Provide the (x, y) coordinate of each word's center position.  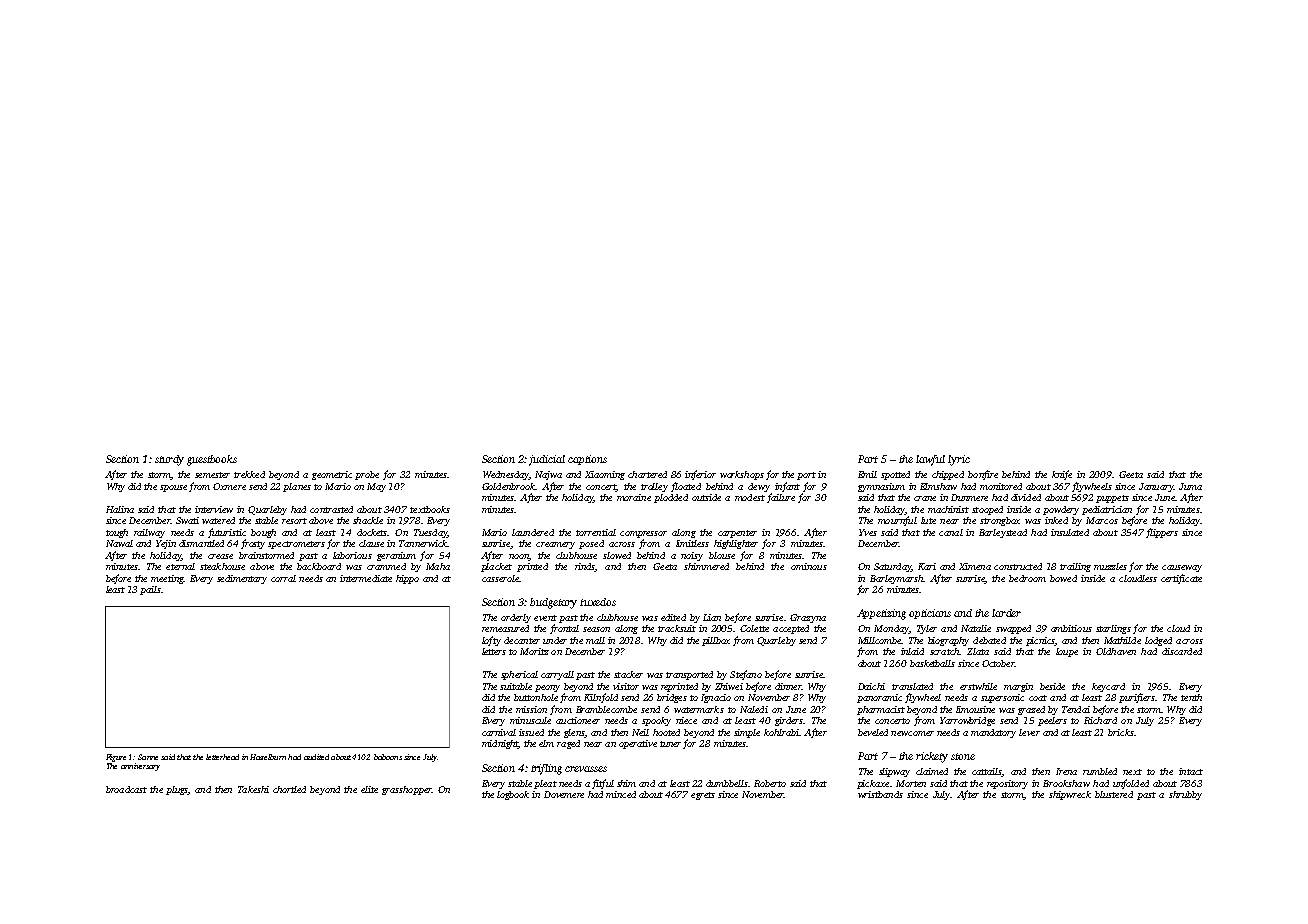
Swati (187, 520)
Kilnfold (601, 698)
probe (367, 475)
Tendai (1076, 709)
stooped (987, 510)
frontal (564, 629)
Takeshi (253, 789)
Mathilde (1122, 640)
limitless (692, 543)
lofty (491, 641)
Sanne (148, 757)
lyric (959, 460)
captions (587, 460)
